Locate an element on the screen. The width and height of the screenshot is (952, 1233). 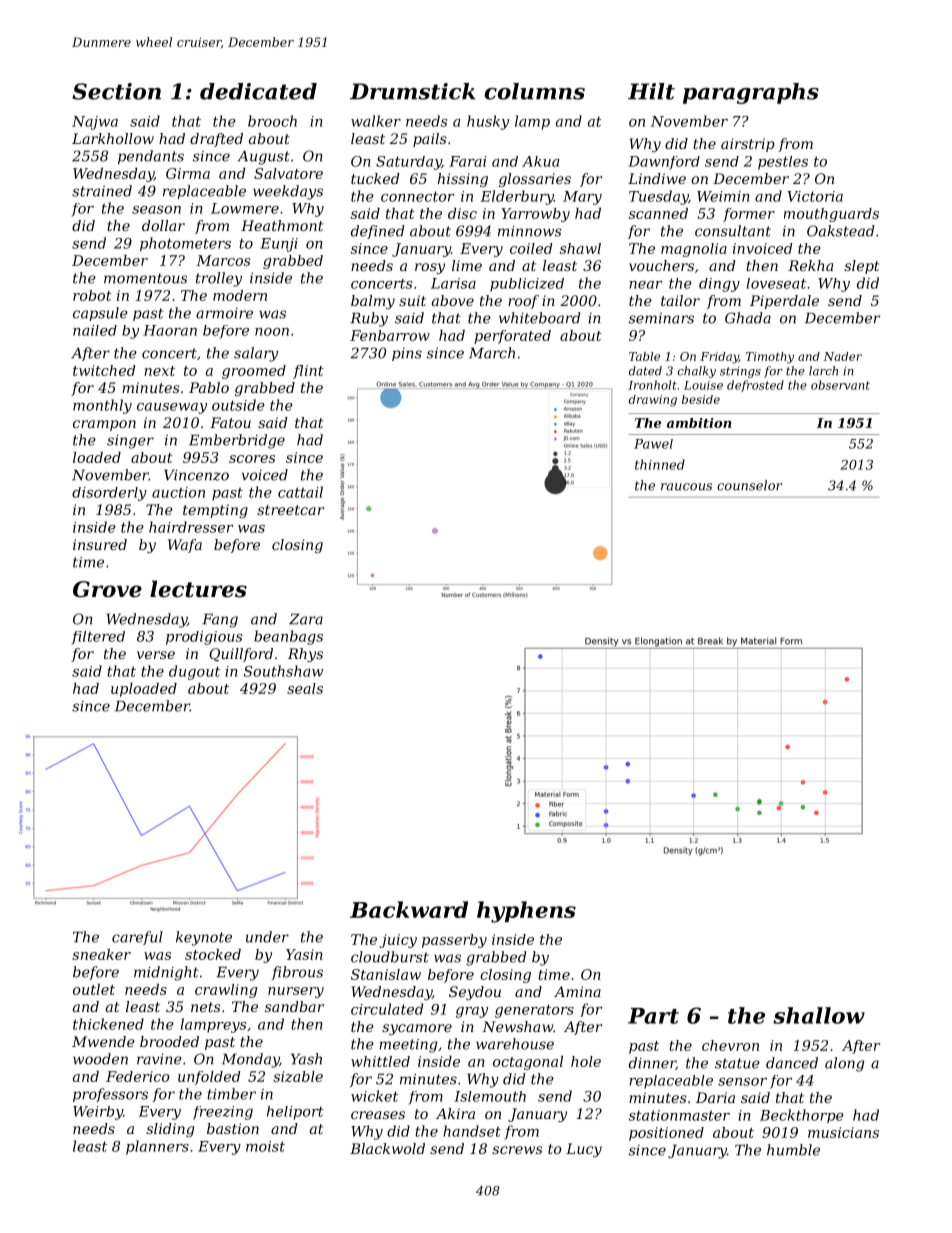
seals is located at coordinates (305, 688).
